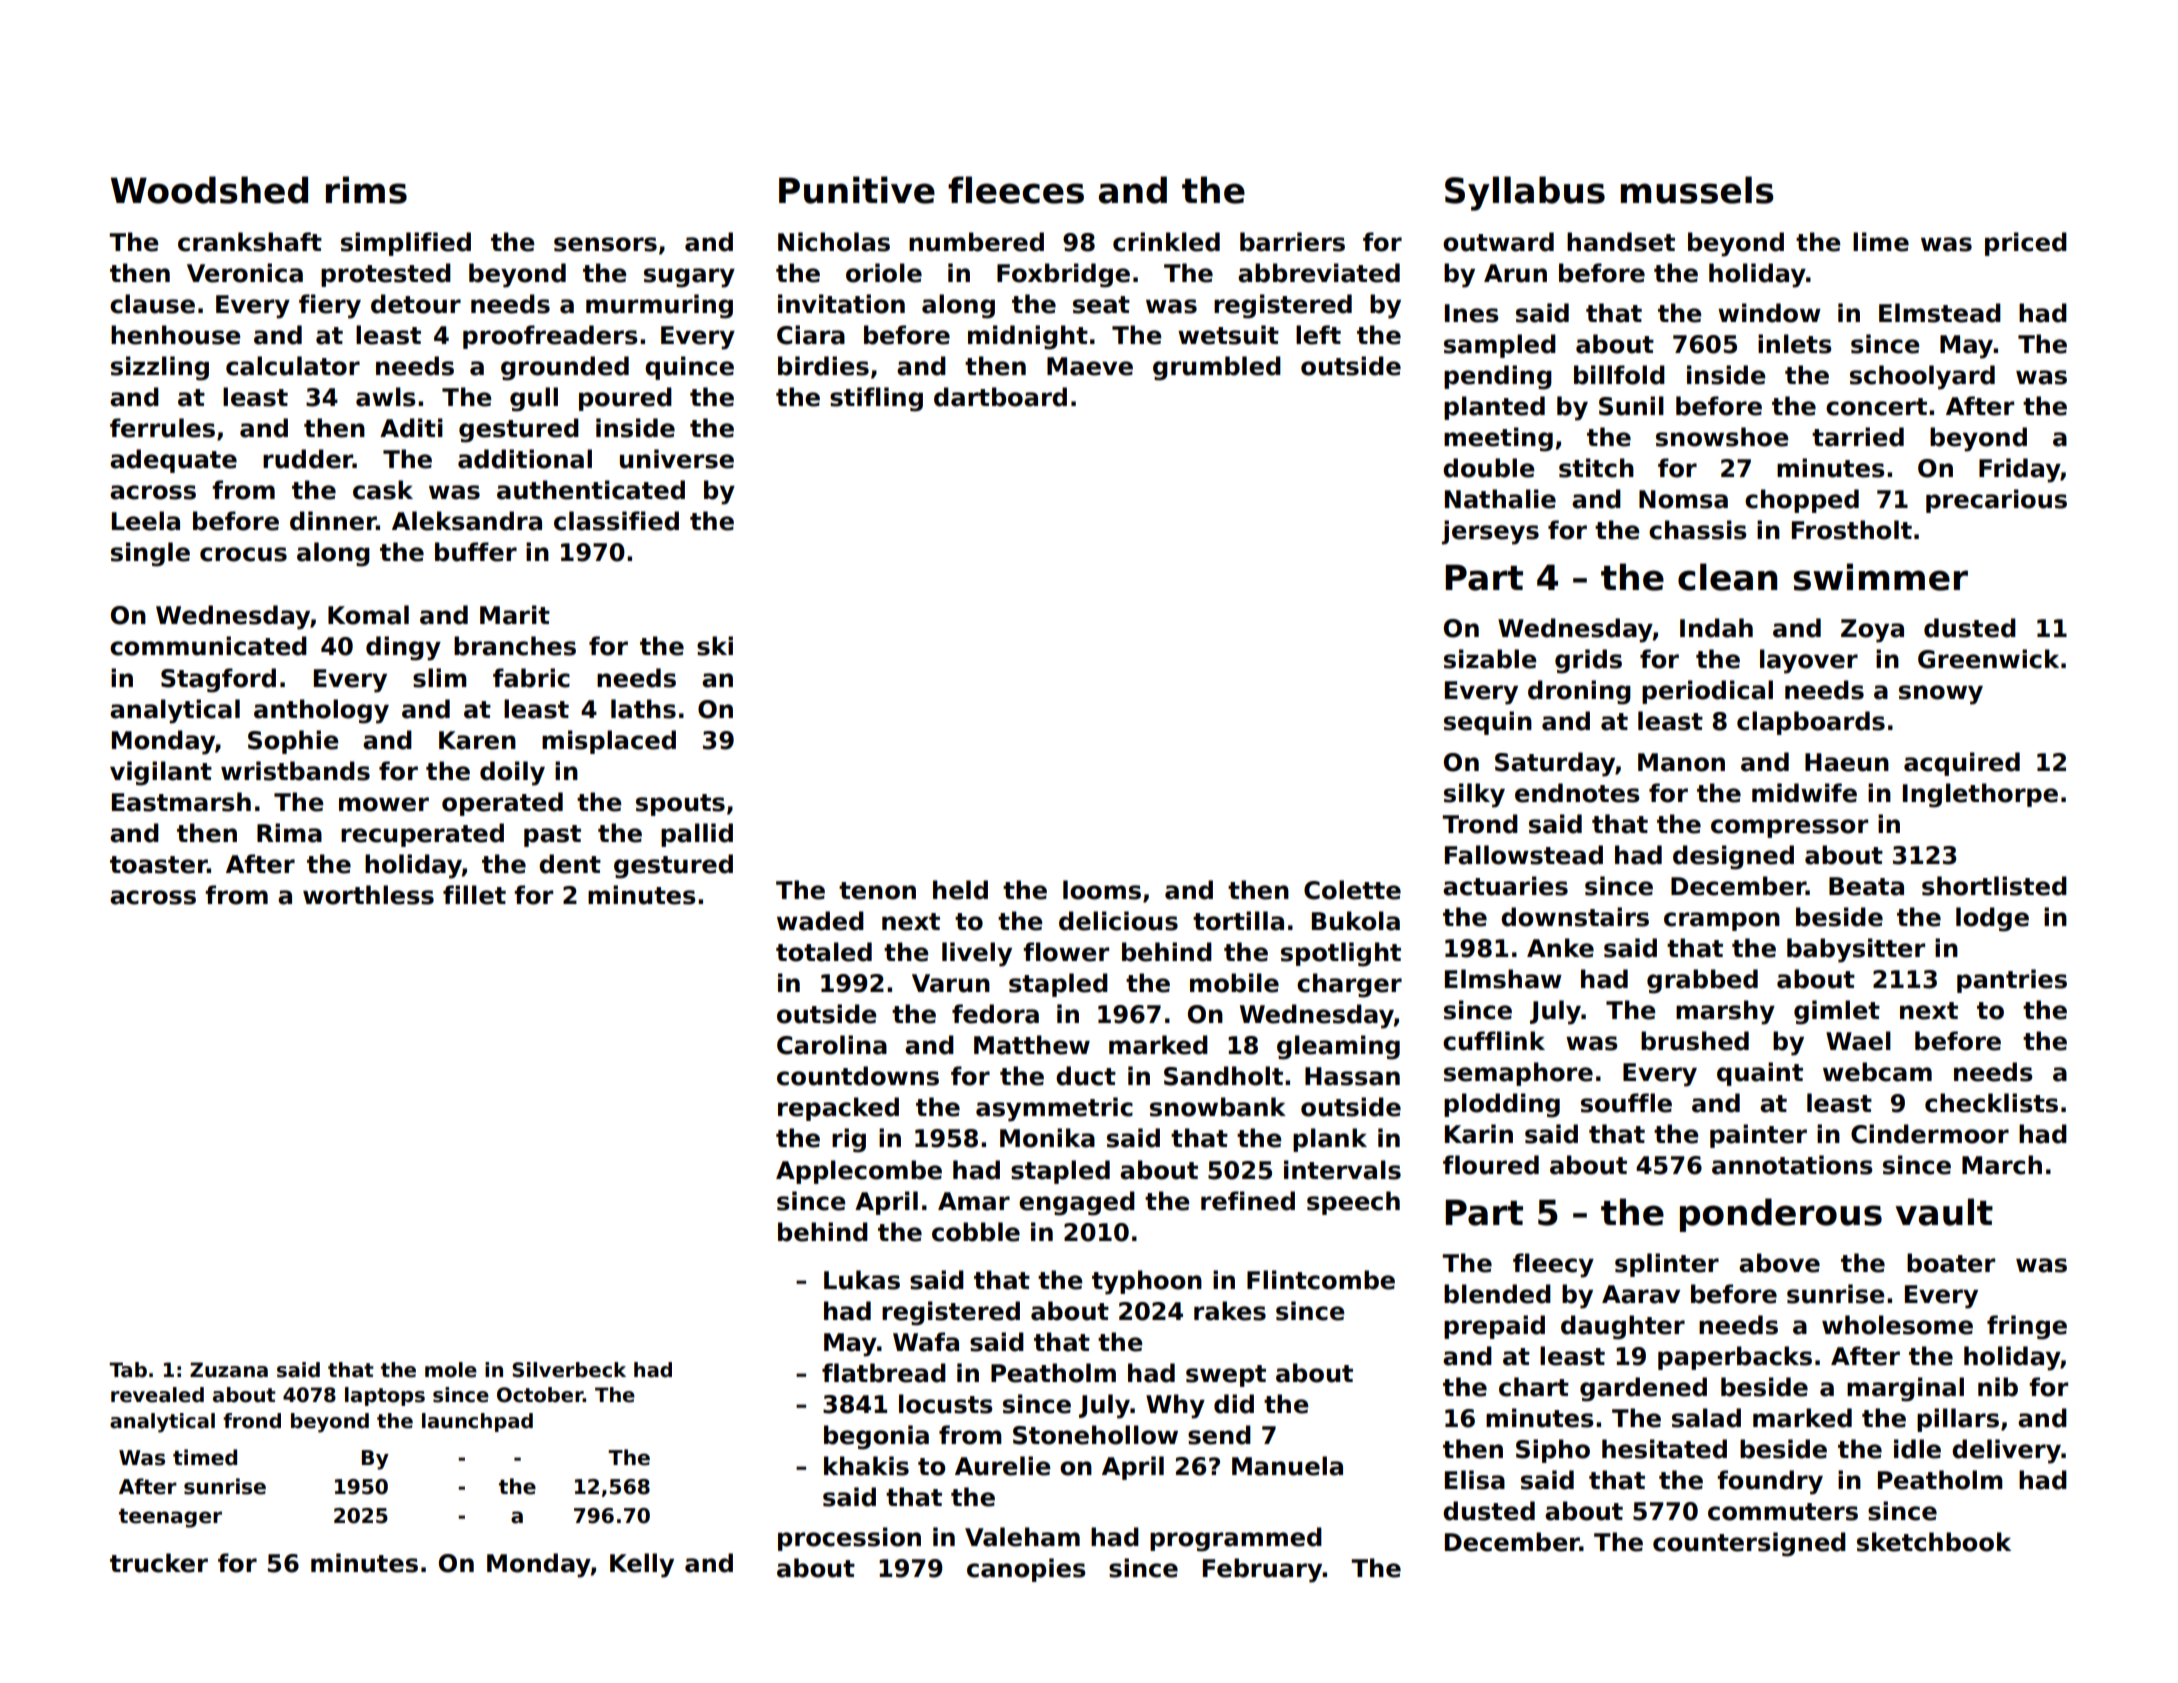  I want to click on Punitive, so click(857, 190).
